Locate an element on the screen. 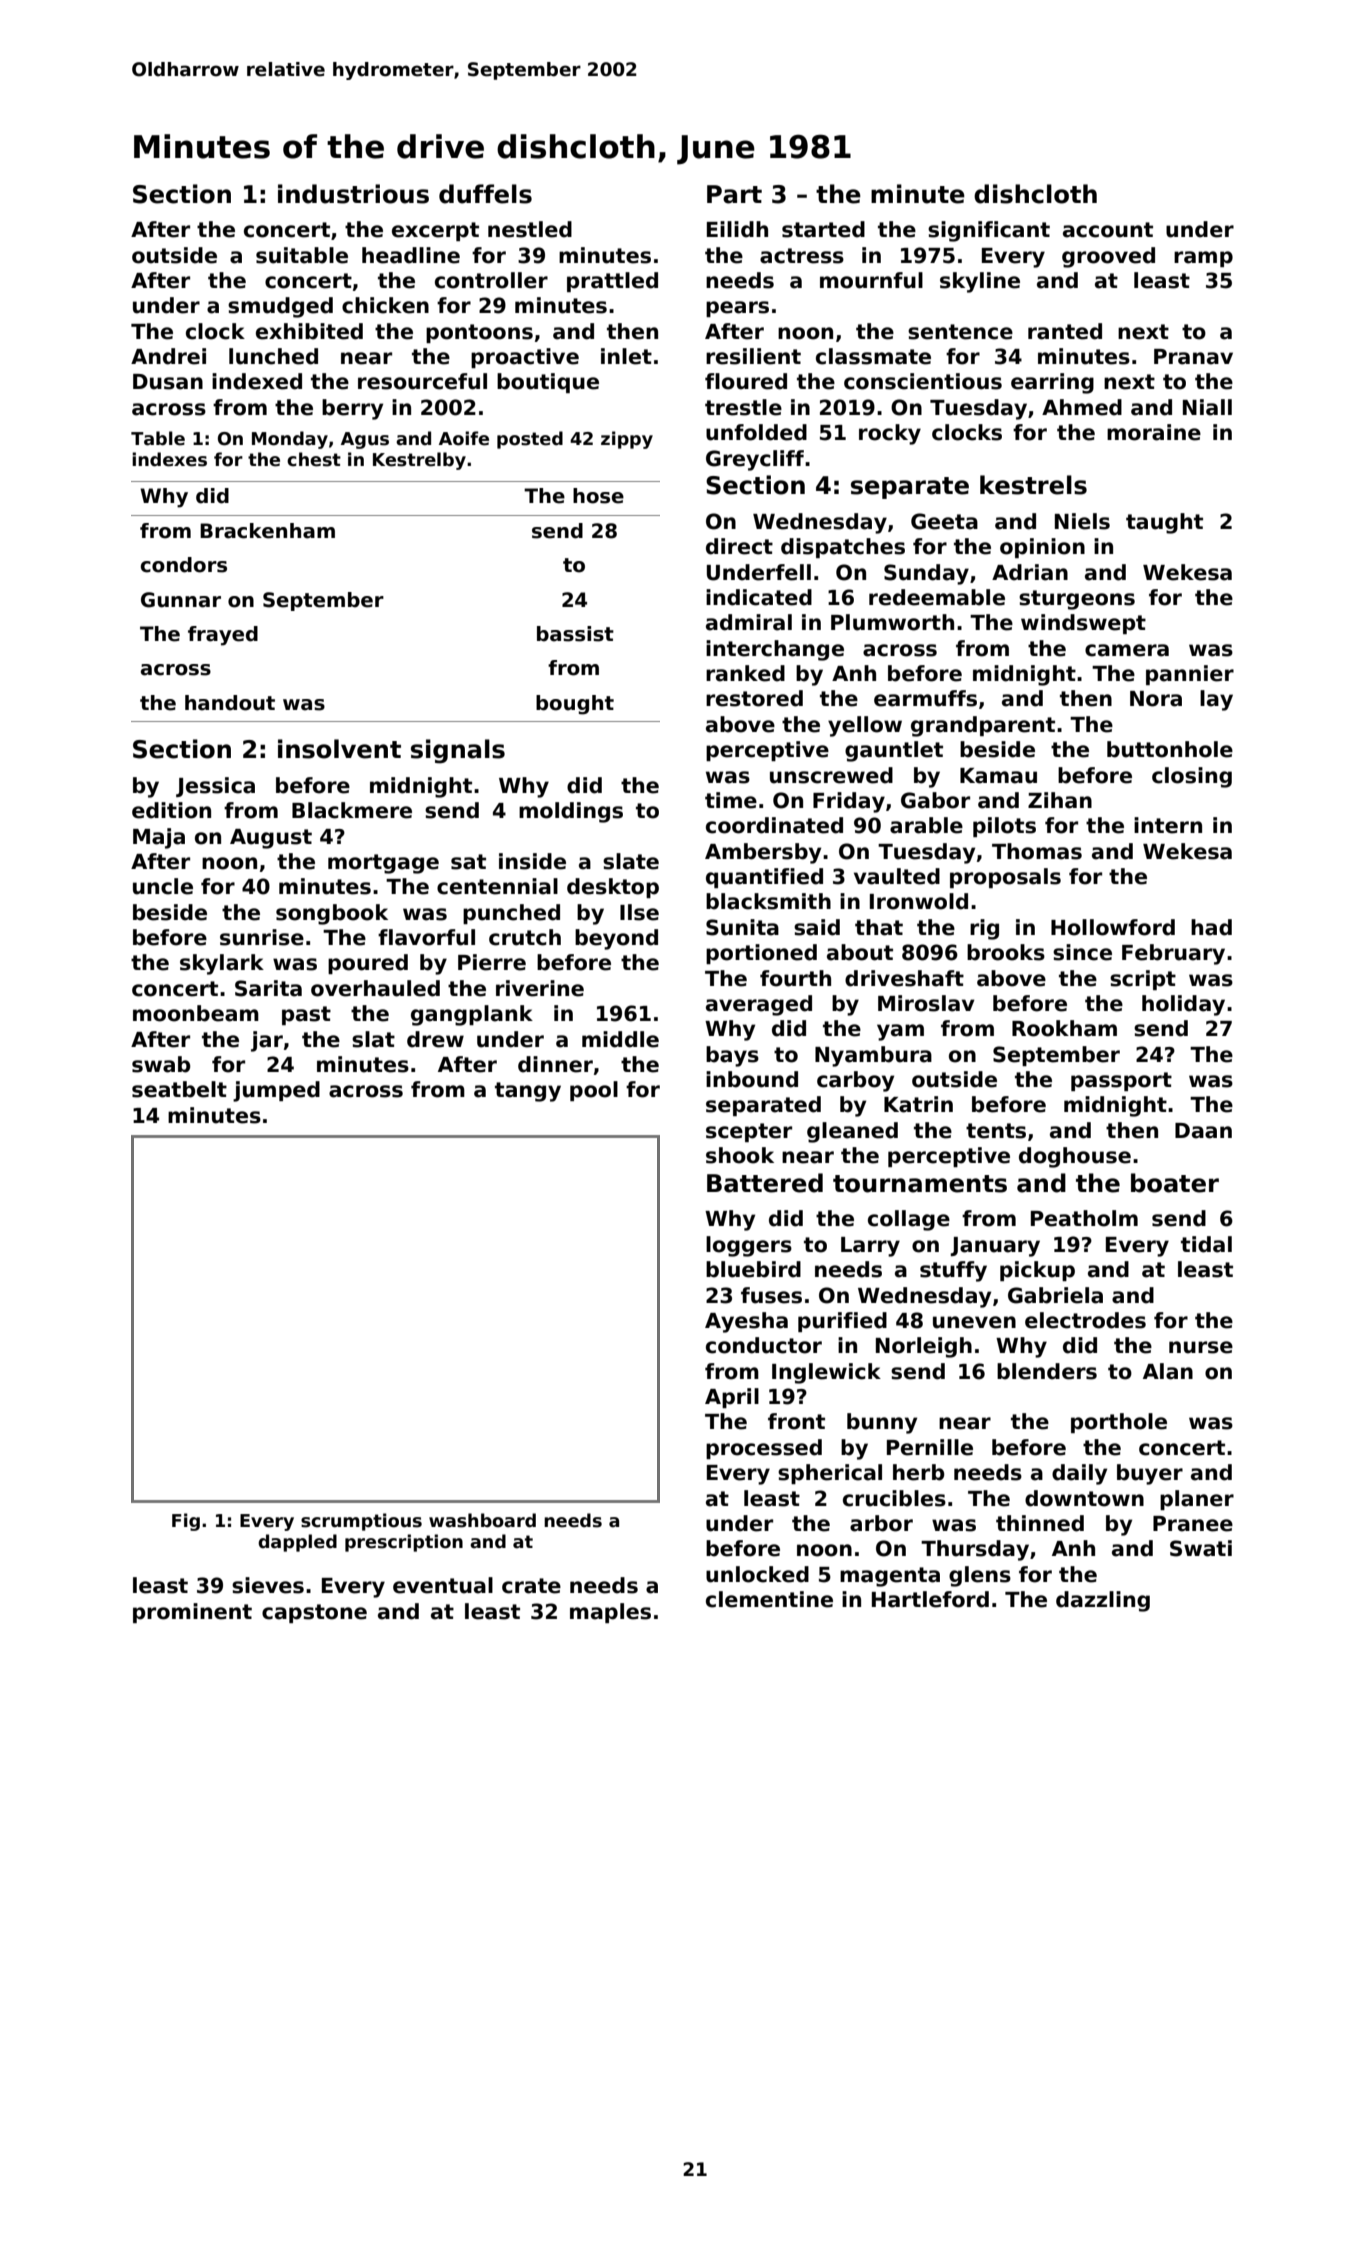 Image resolution: width=1365 pixels, height=2248 pixels. industrious is located at coordinates (353, 194).
